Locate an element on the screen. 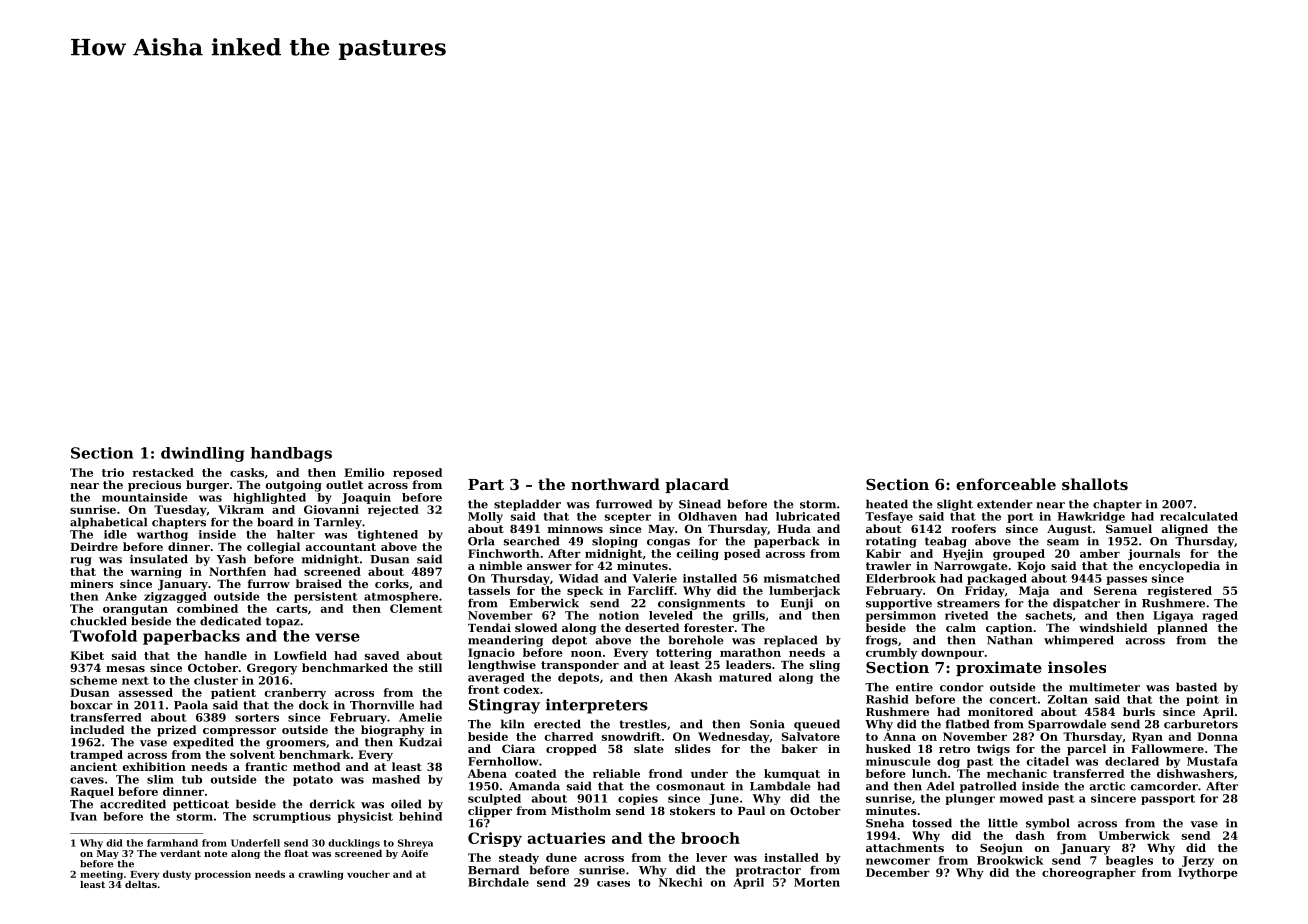 The height and width of the screenshot is (924, 1308). brooch is located at coordinates (710, 838).
